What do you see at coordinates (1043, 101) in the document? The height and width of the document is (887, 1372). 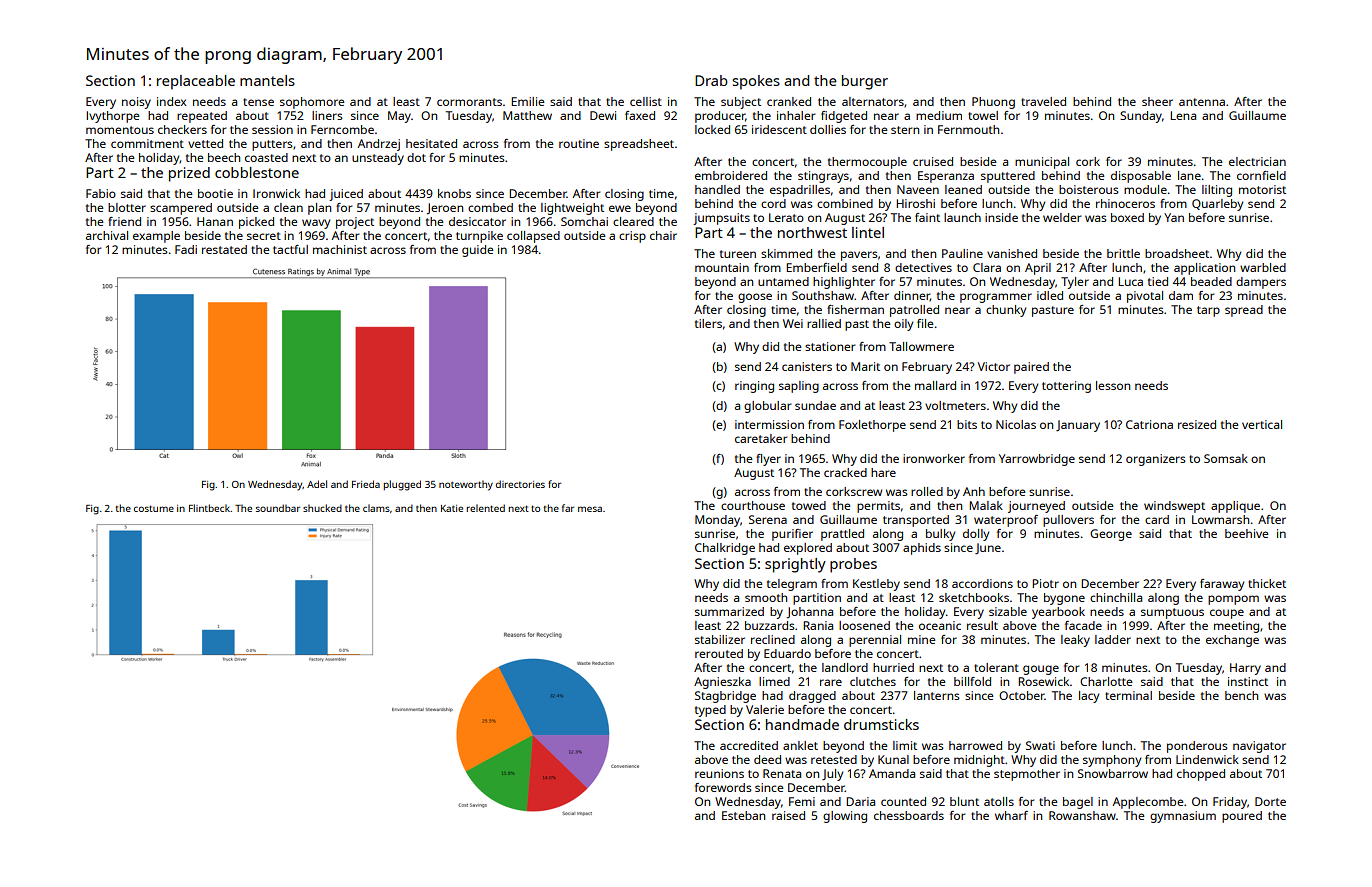 I see `traveled` at bounding box center [1043, 101].
